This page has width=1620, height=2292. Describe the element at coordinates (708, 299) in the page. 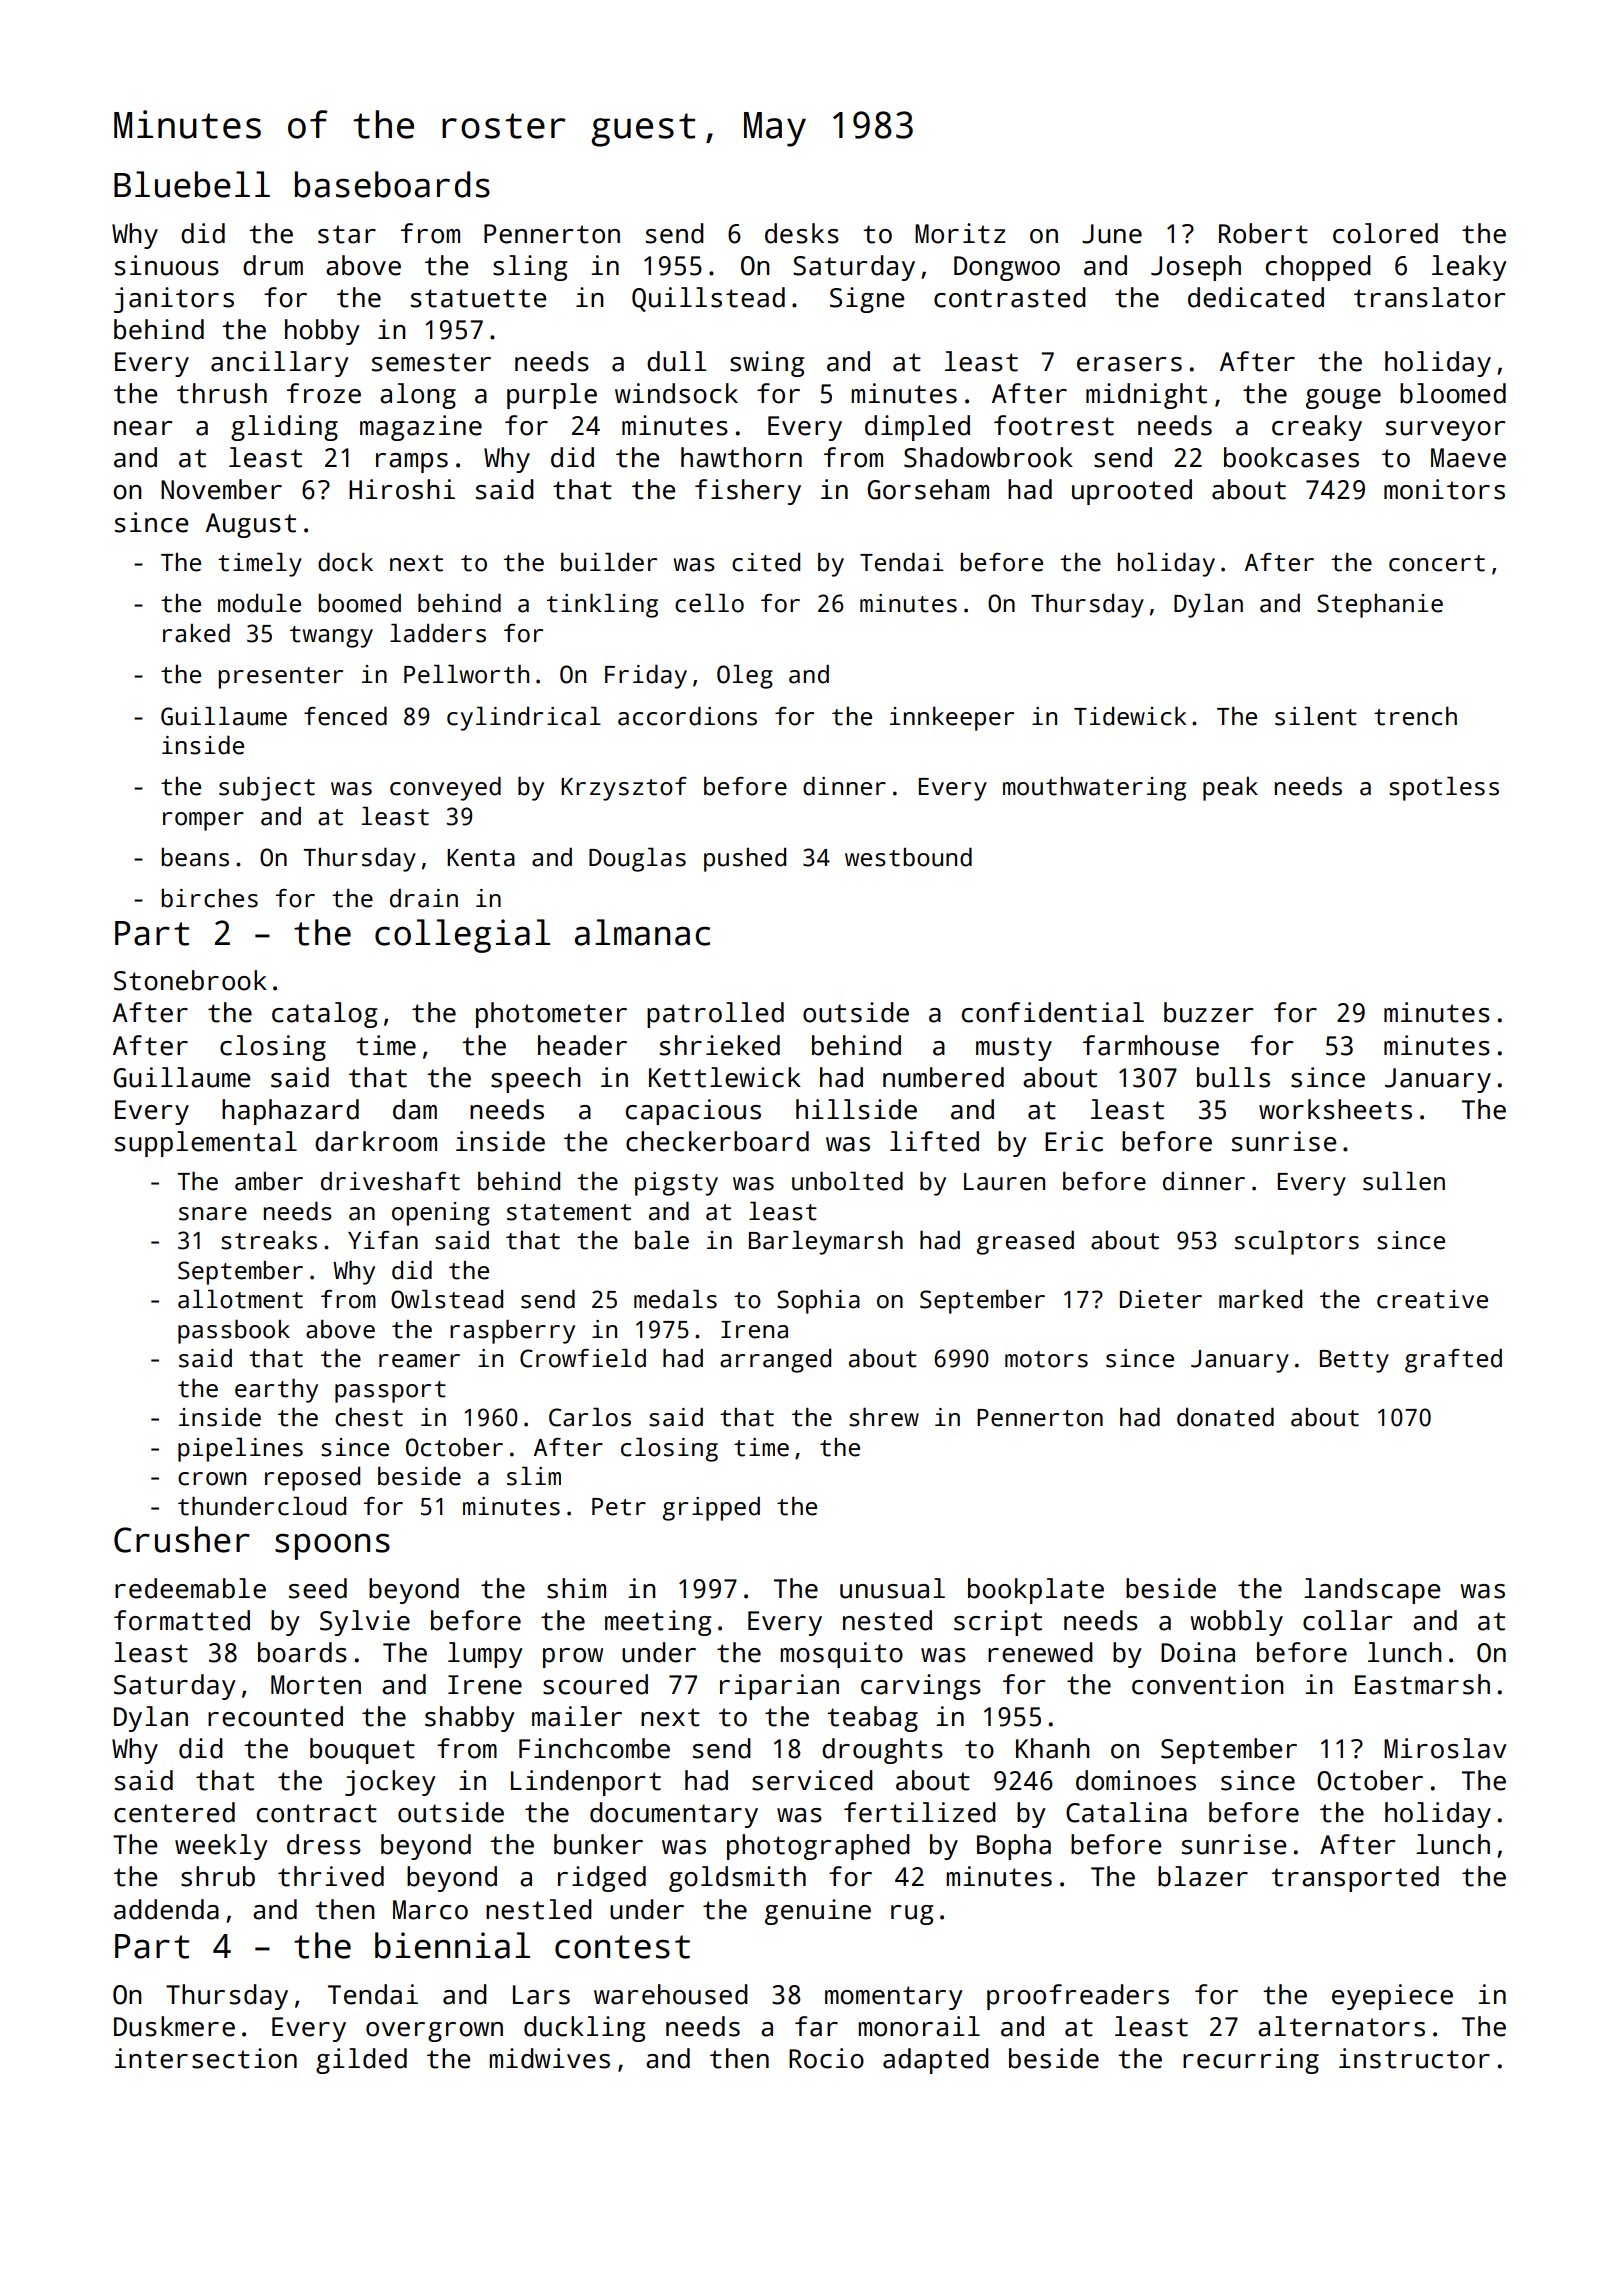

I see `Quillstead` at that location.
